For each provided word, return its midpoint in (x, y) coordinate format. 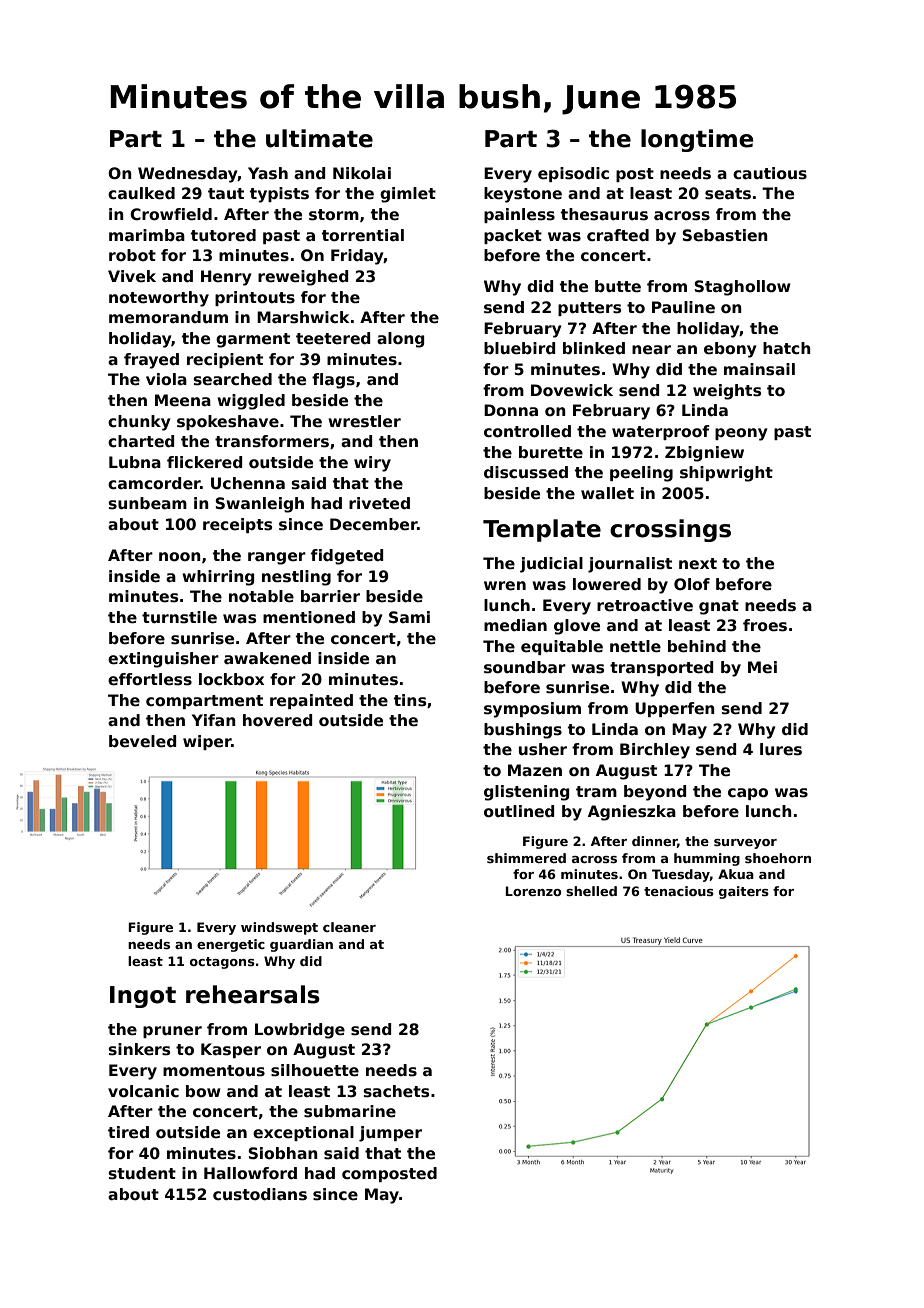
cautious (770, 173)
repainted (311, 701)
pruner (172, 1032)
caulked (141, 193)
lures (781, 749)
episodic (573, 174)
